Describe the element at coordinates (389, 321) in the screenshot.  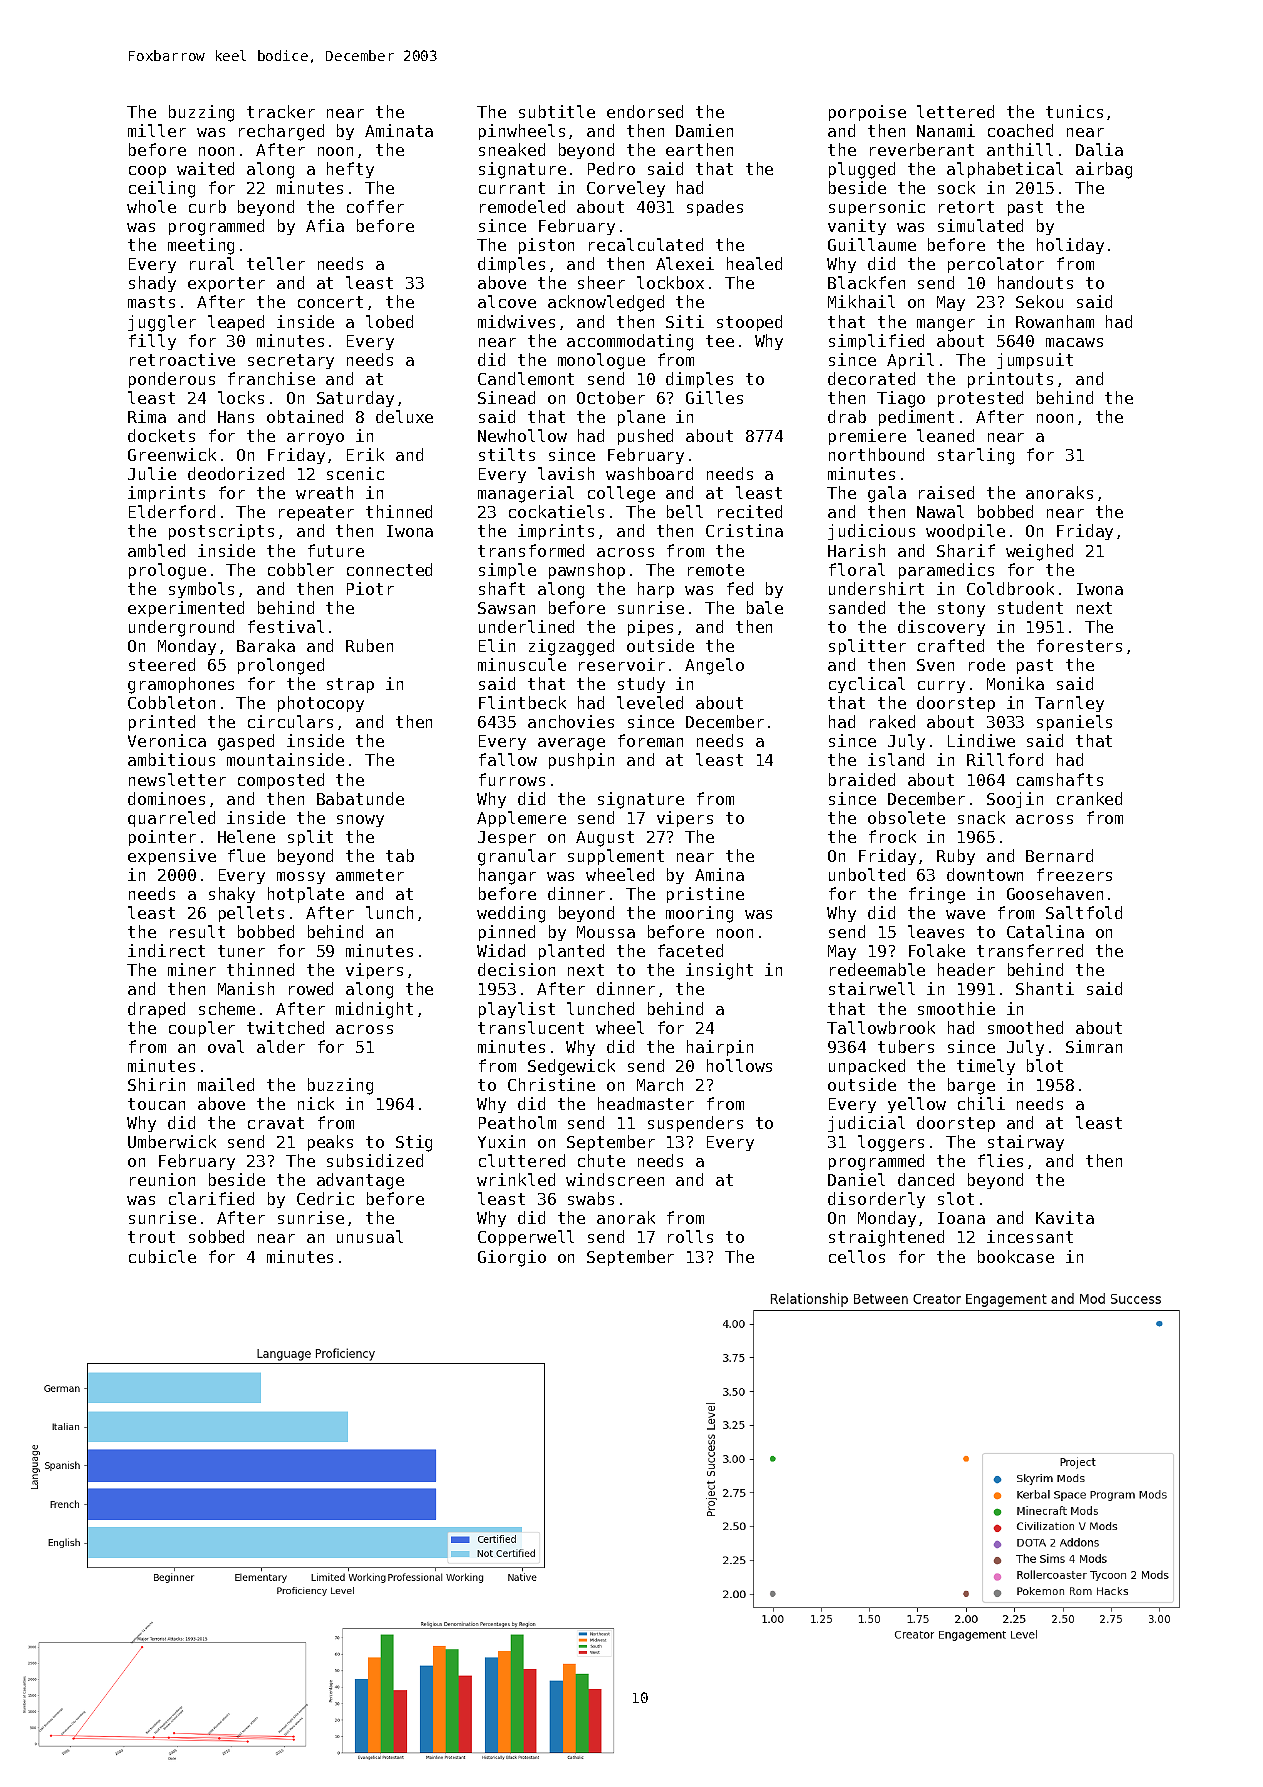
I see `lobed` at that location.
